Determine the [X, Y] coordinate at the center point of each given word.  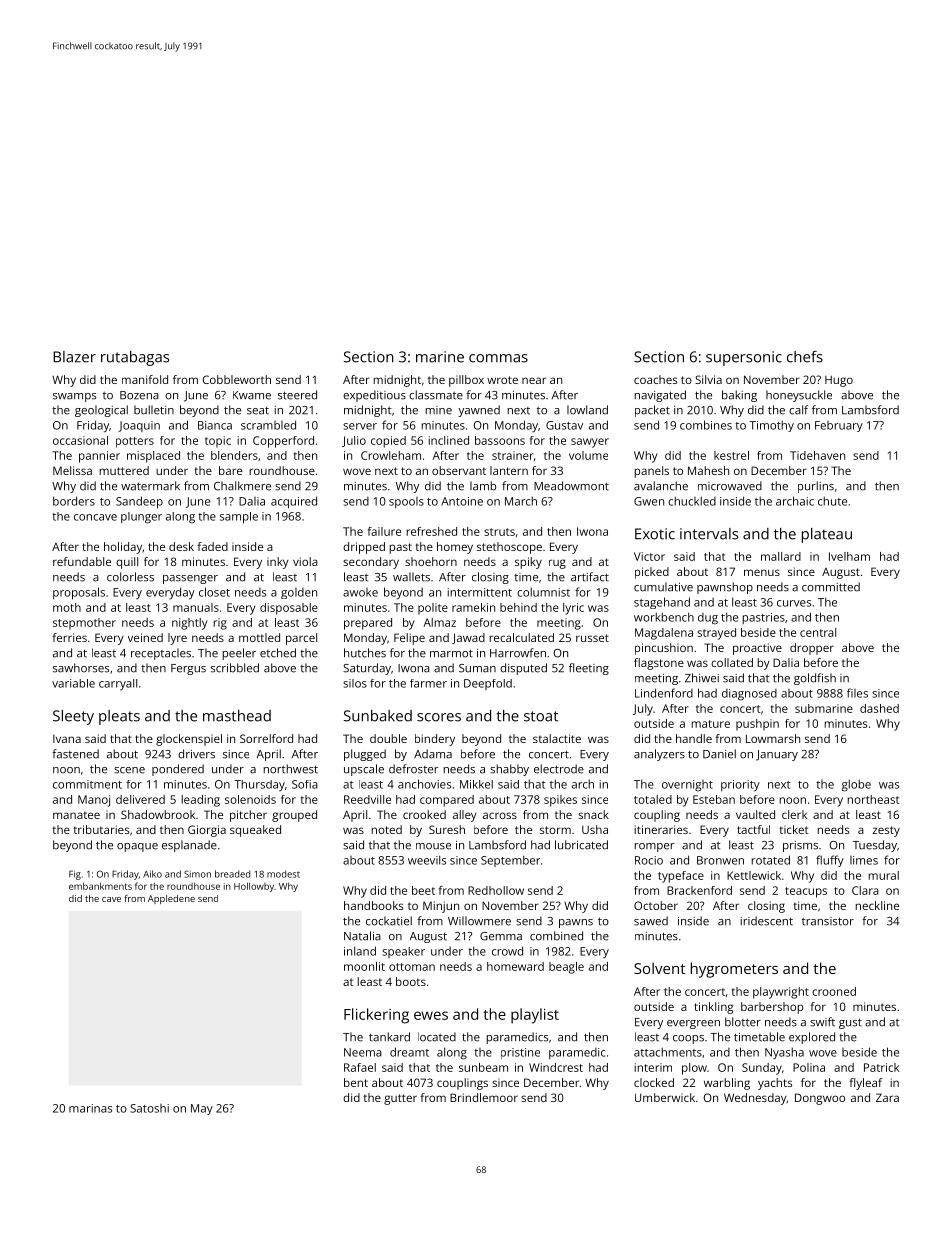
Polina [809, 1067]
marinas [90, 1108]
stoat [541, 716]
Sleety [73, 717]
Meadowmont [571, 486]
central [818, 632]
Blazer [74, 357]
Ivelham [849, 556]
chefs [805, 357]
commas [498, 358]
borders [74, 501]
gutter [400, 1099]
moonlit [364, 966]
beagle [566, 968]
